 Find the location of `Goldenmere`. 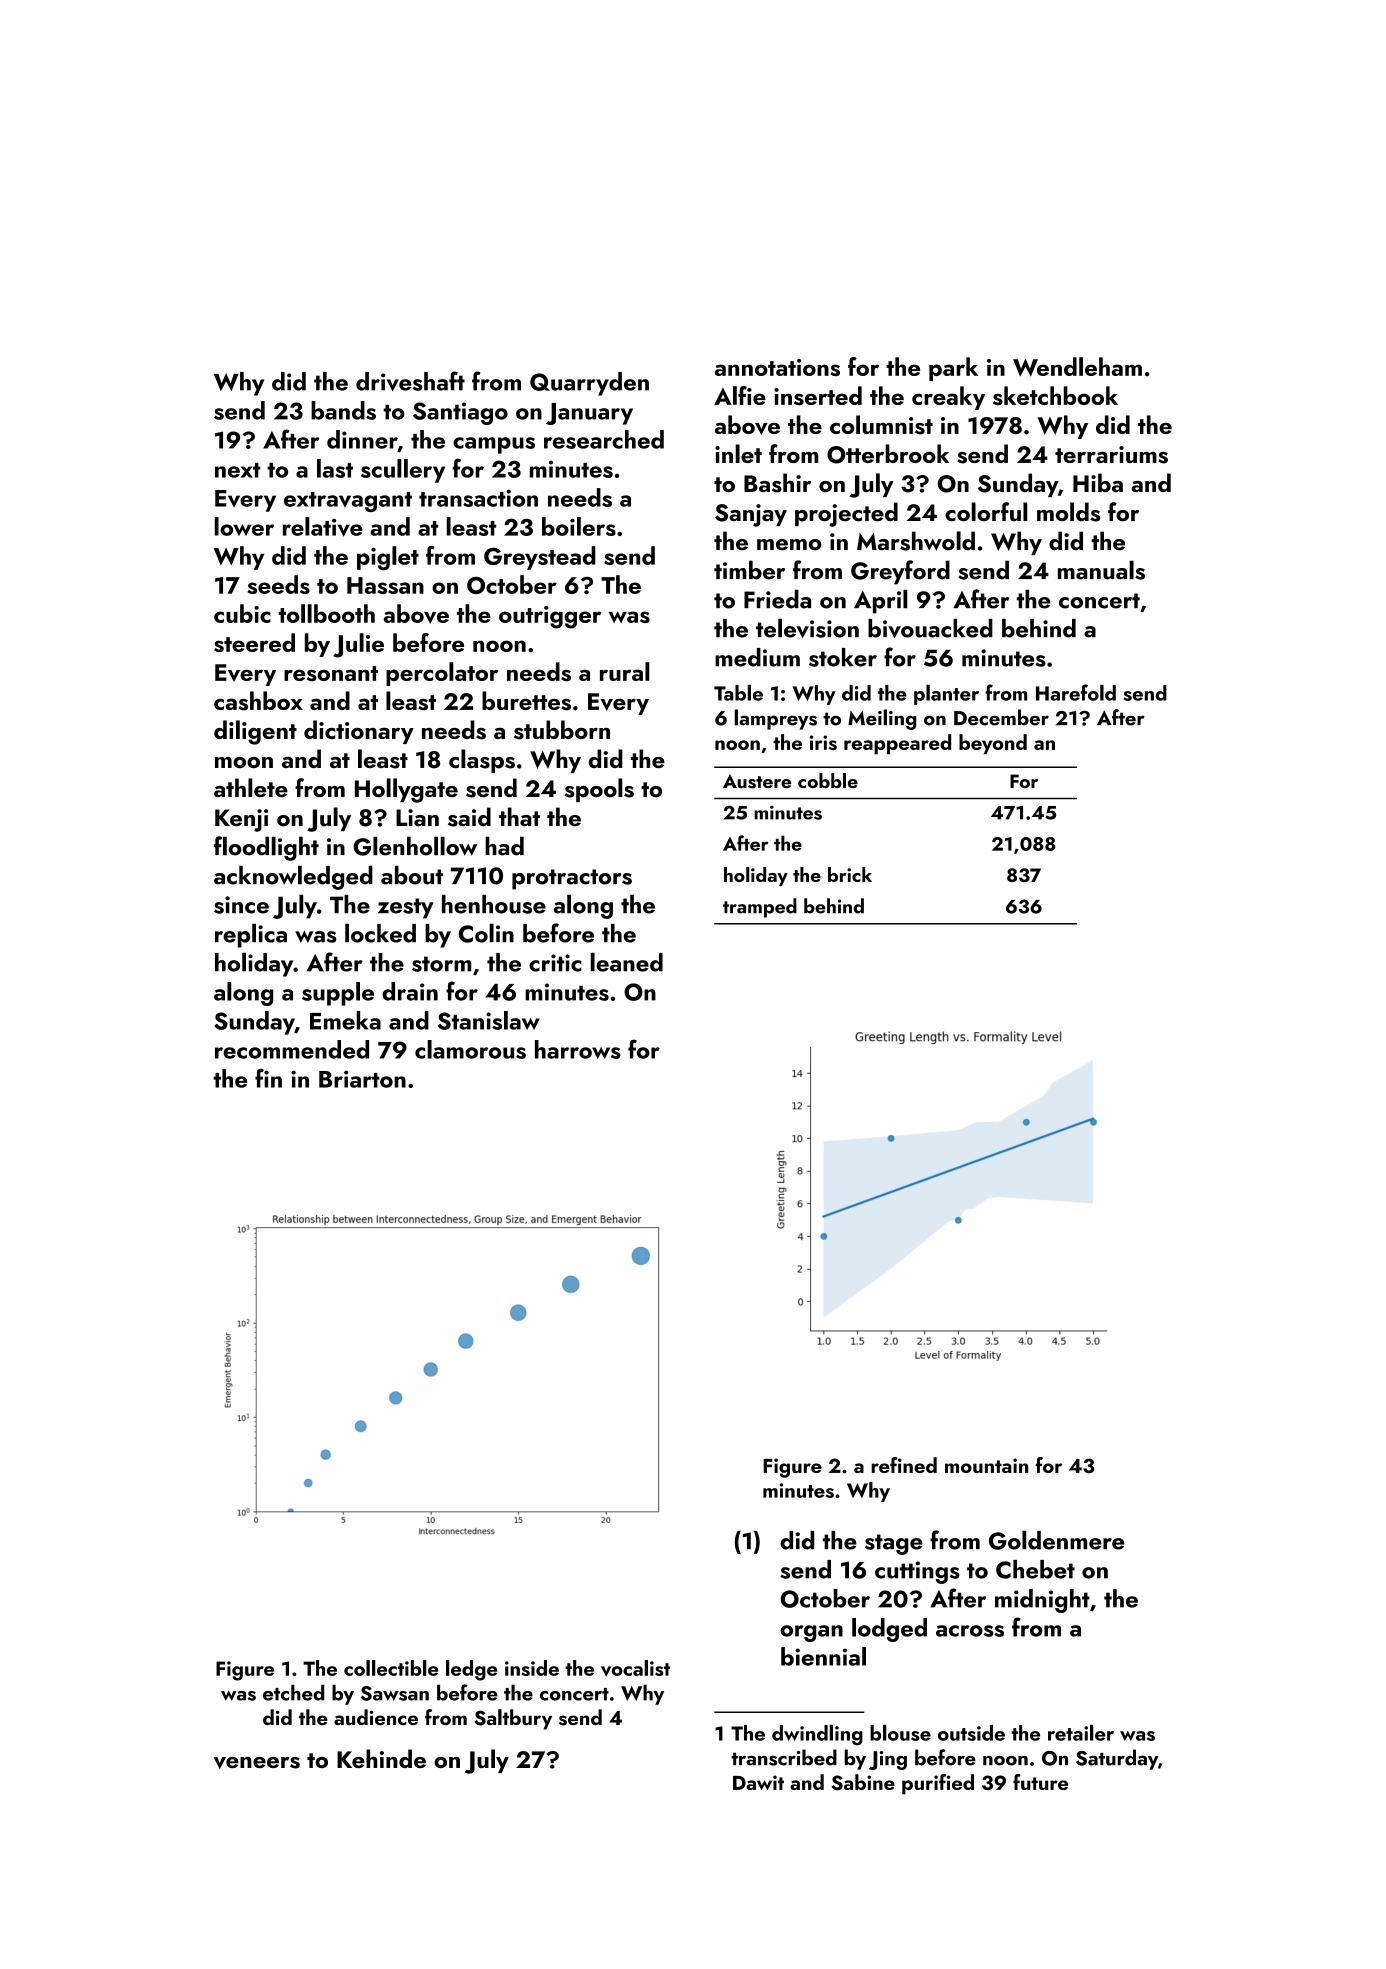

Goldenmere is located at coordinates (1056, 1540).
